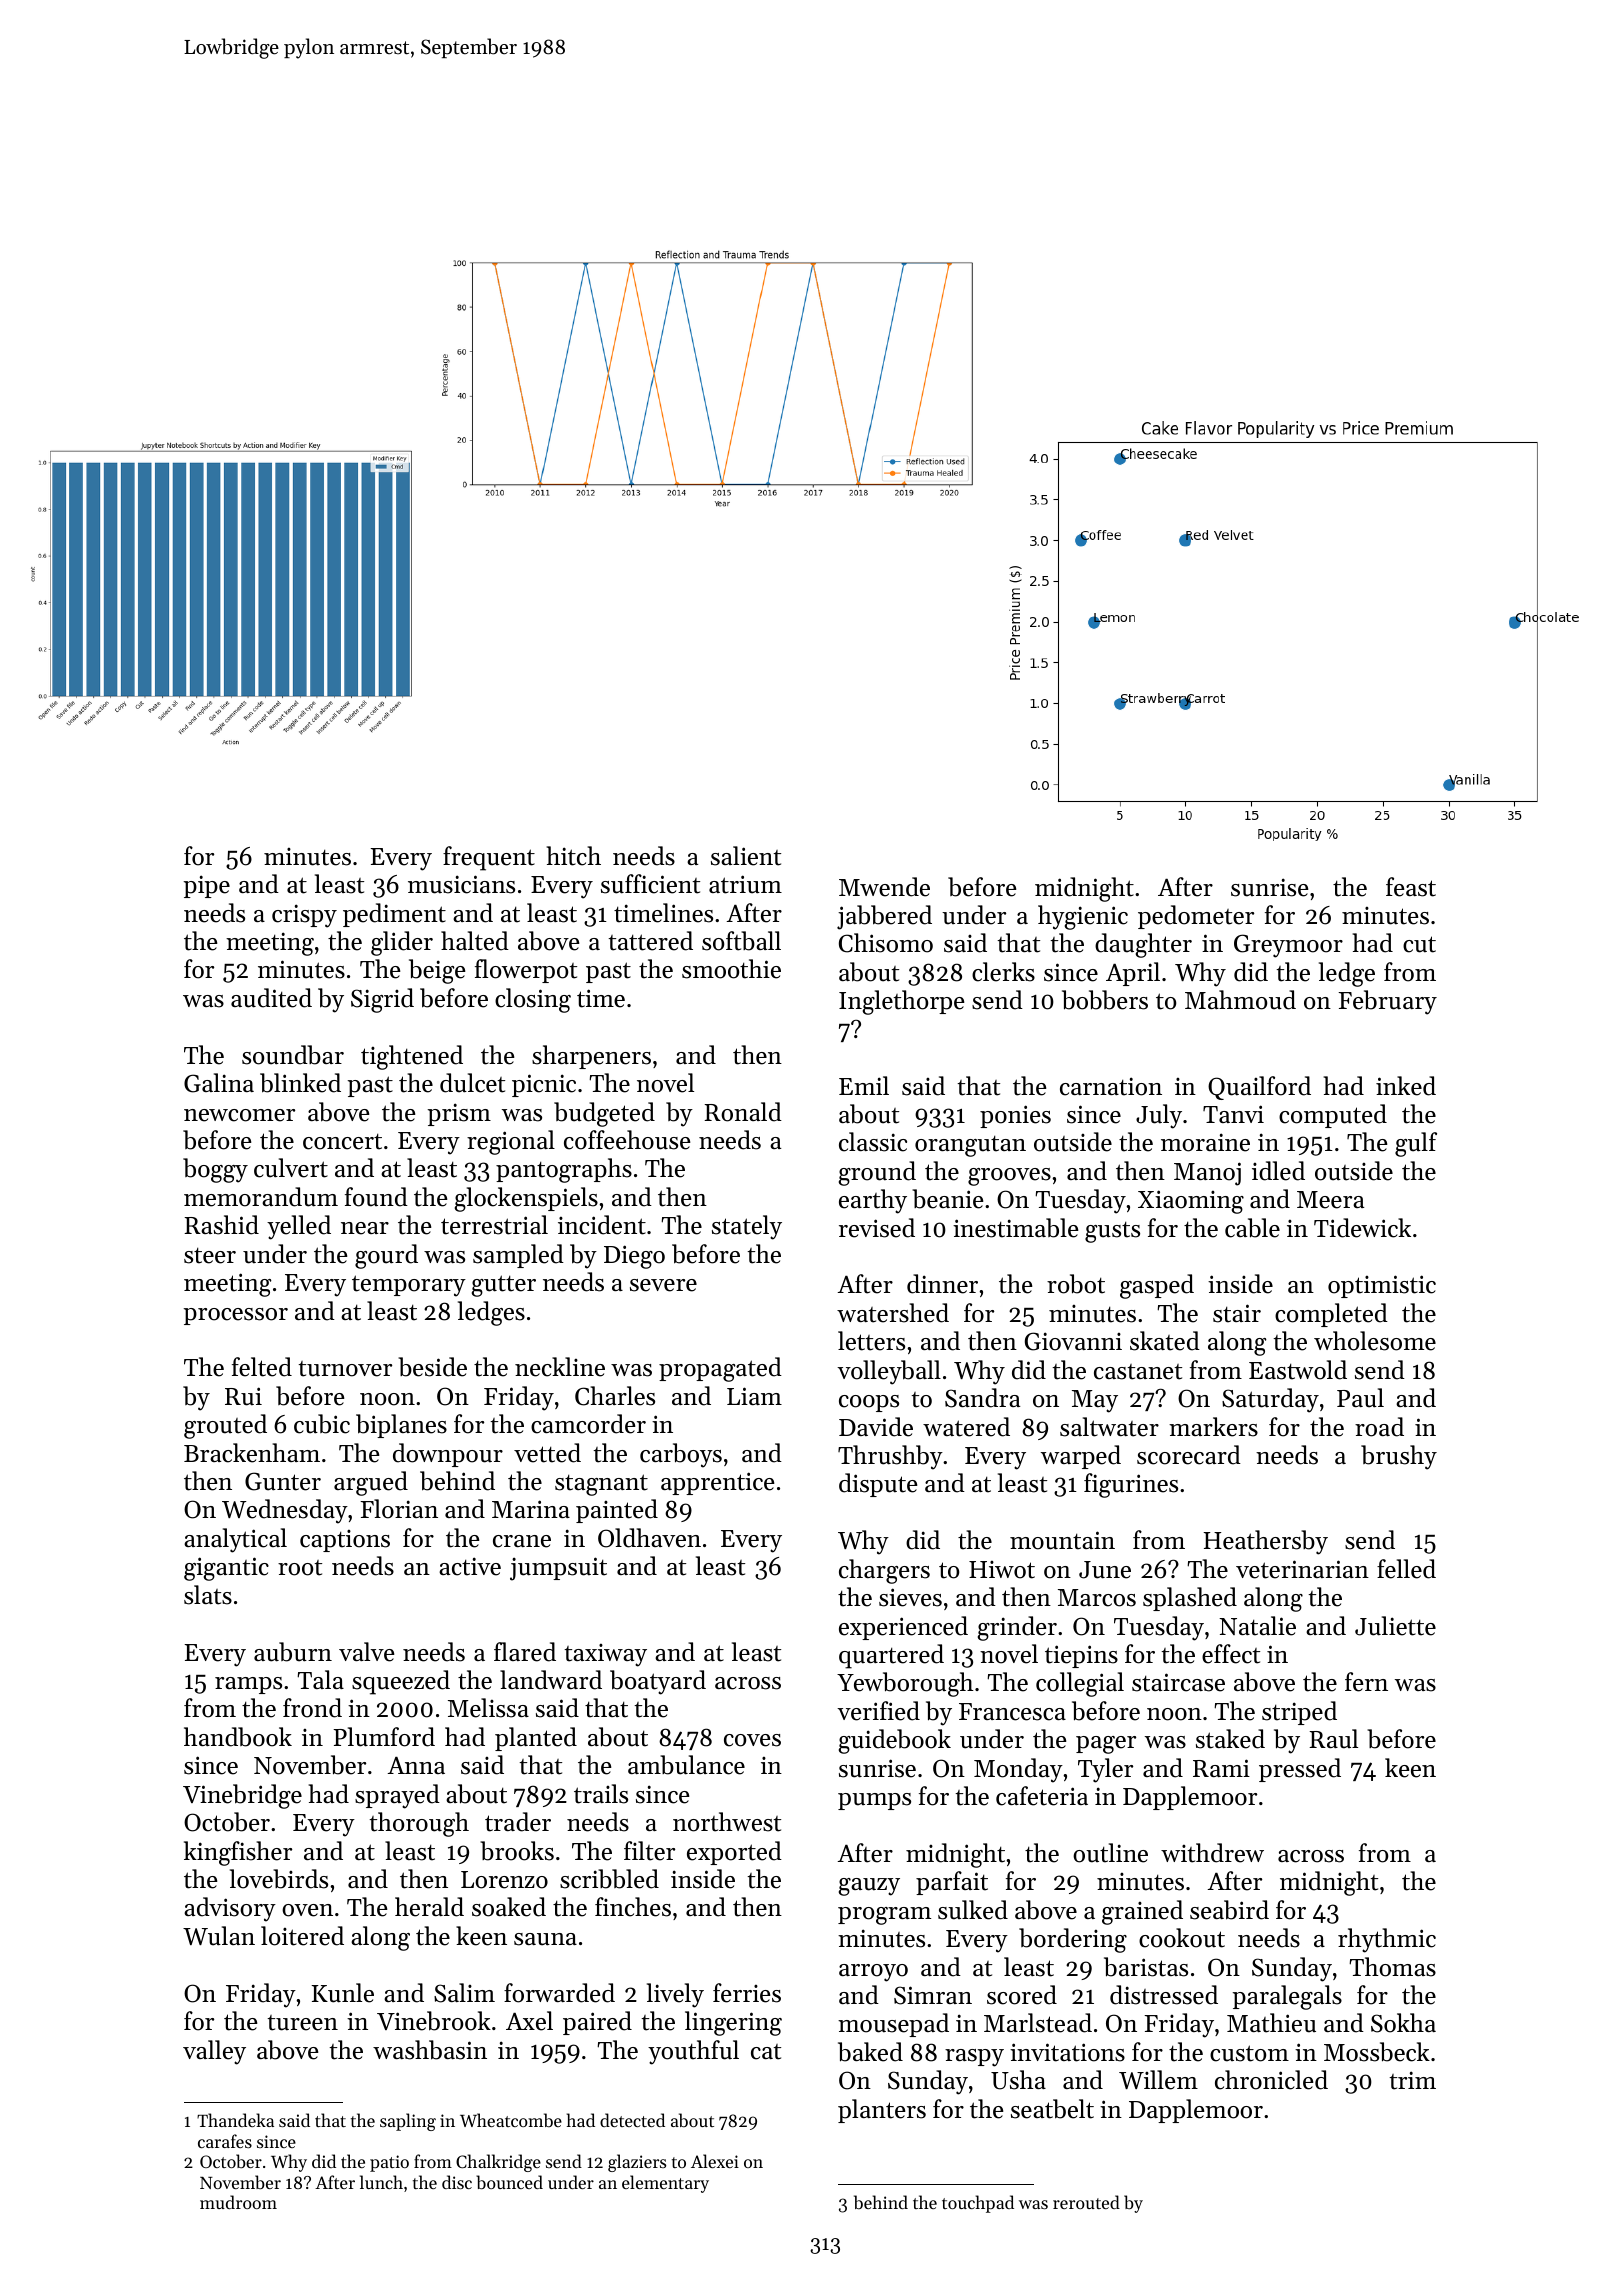 The width and height of the document is (1620, 2292). I want to click on pedometer, so click(1196, 917).
